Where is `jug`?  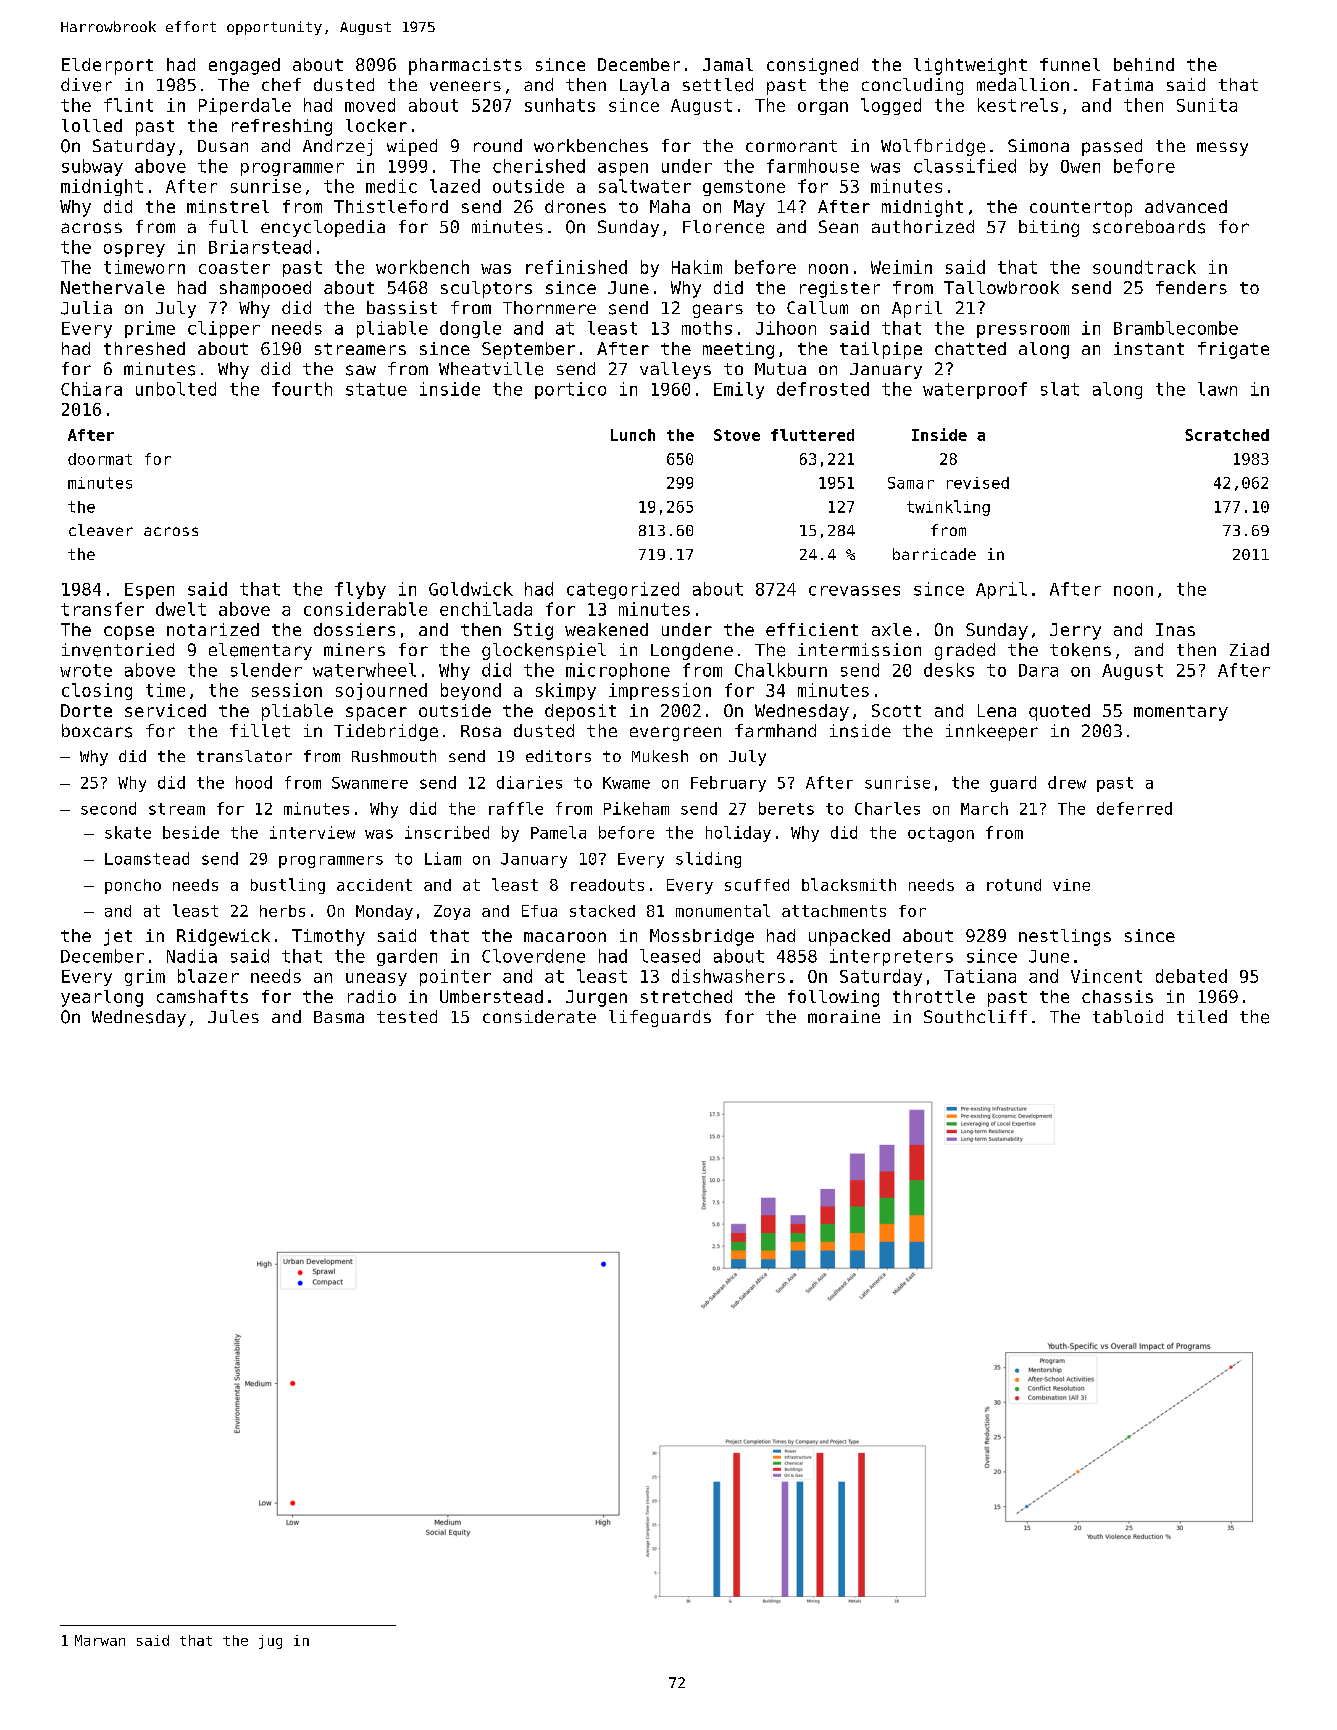 jug is located at coordinates (270, 1642).
